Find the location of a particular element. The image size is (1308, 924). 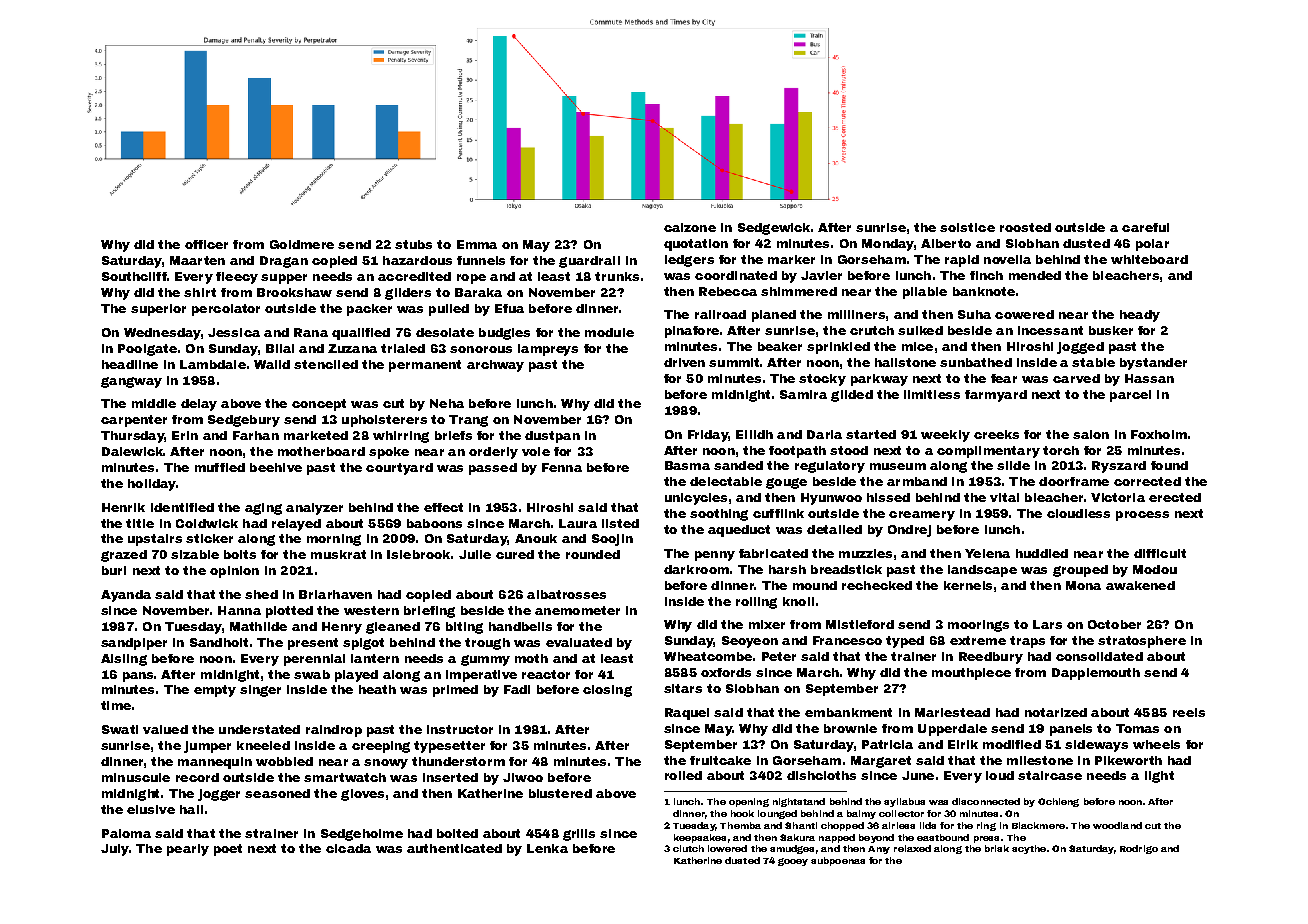

officer is located at coordinates (206, 244).
